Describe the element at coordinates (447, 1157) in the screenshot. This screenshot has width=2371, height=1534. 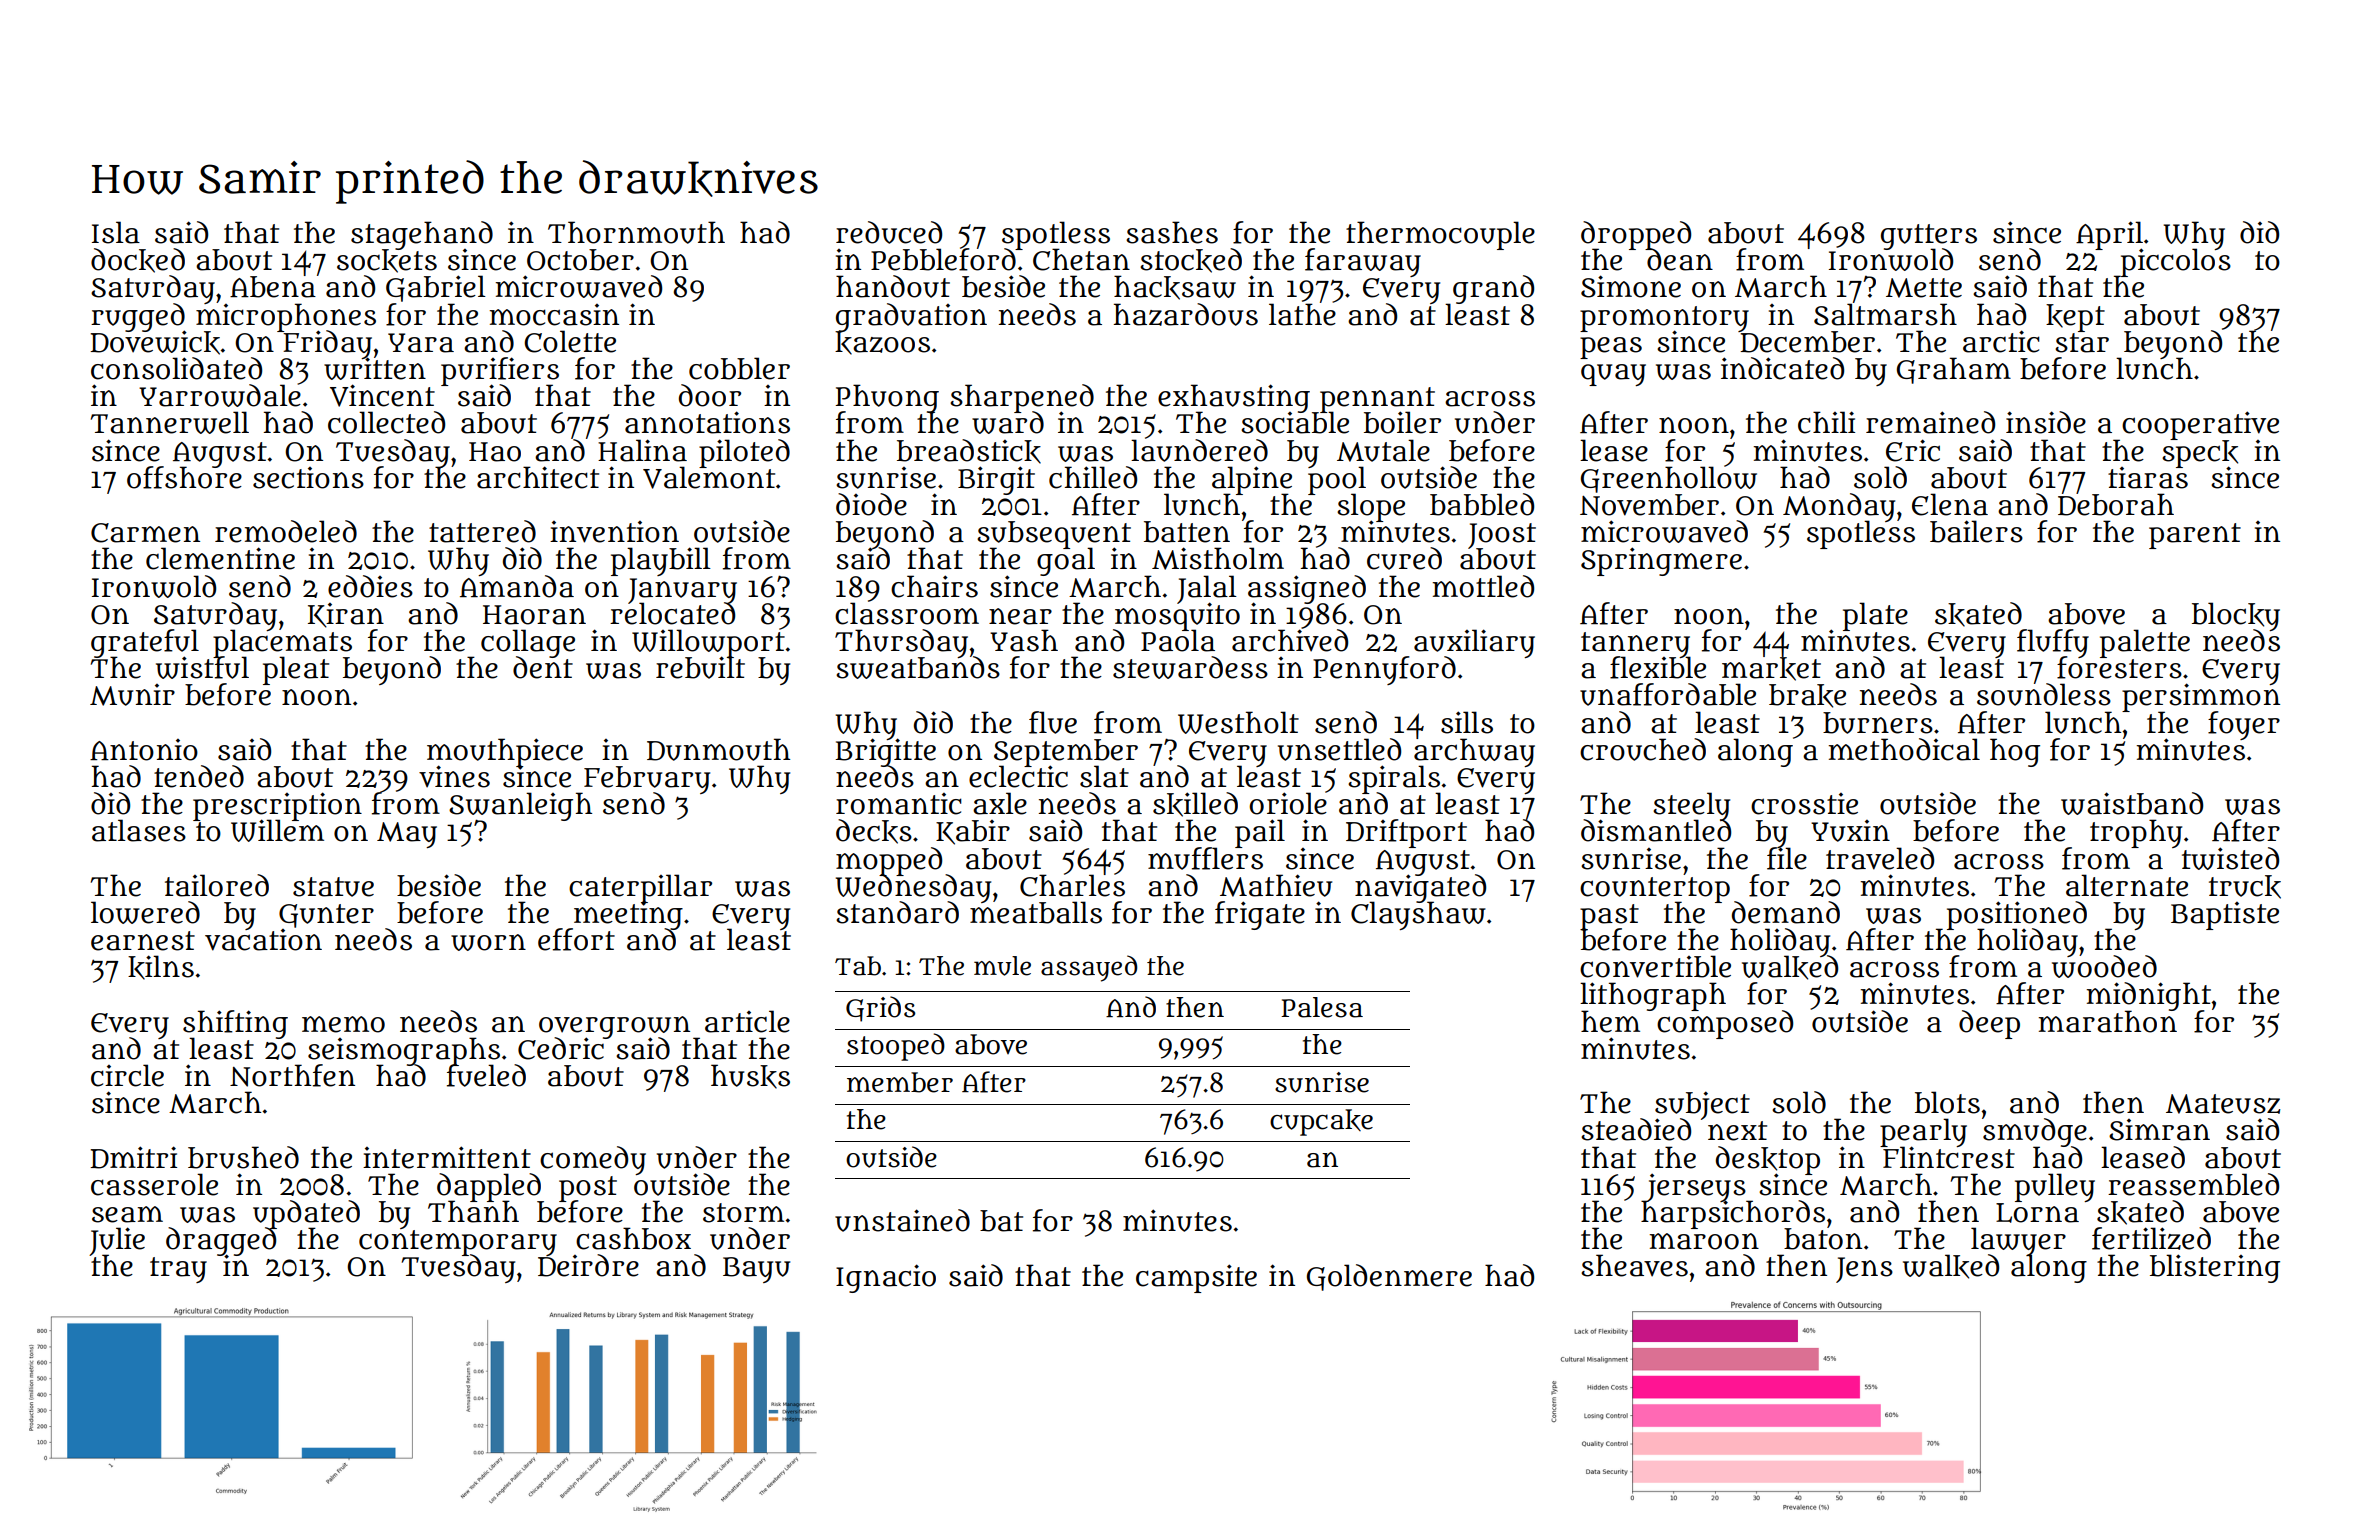
I see `intermittent` at that location.
